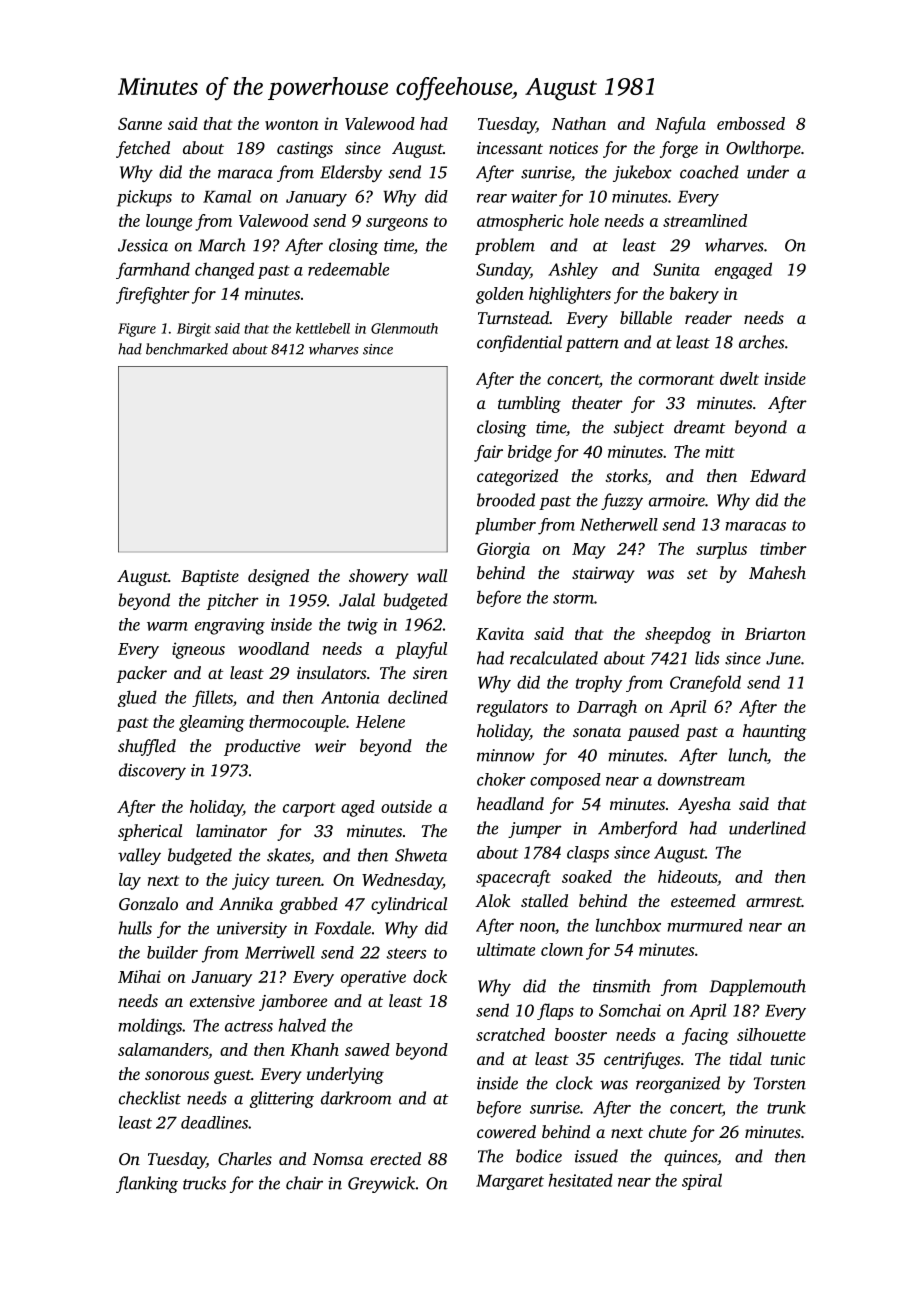 This screenshot has height=1308, width=924. What do you see at coordinates (147, 1184) in the screenshot?
I see `flanking` at bounding box center [147, 1184].
